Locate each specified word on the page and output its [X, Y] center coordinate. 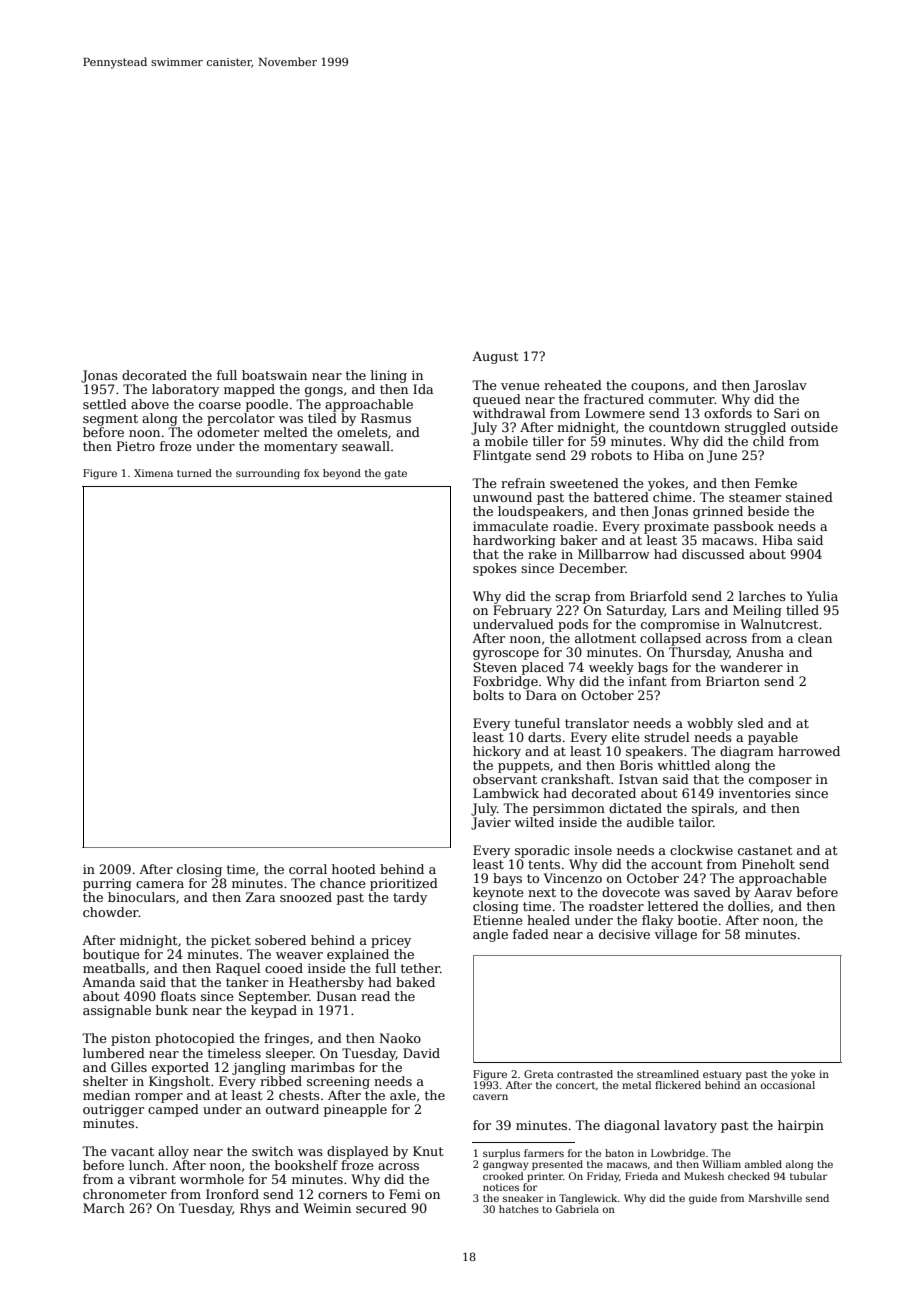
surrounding [268, 474]
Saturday [636, 611]
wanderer [751, 667]
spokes [495, 569]
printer [545, 1177]
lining [389, 376]
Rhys [255, 1209]
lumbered [114, 1053]
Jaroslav [780, 386]
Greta [539, 1074]
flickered [678, 1085]
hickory [497, 752]
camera [160, 884]
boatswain [274, 375]
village [675, 935]
